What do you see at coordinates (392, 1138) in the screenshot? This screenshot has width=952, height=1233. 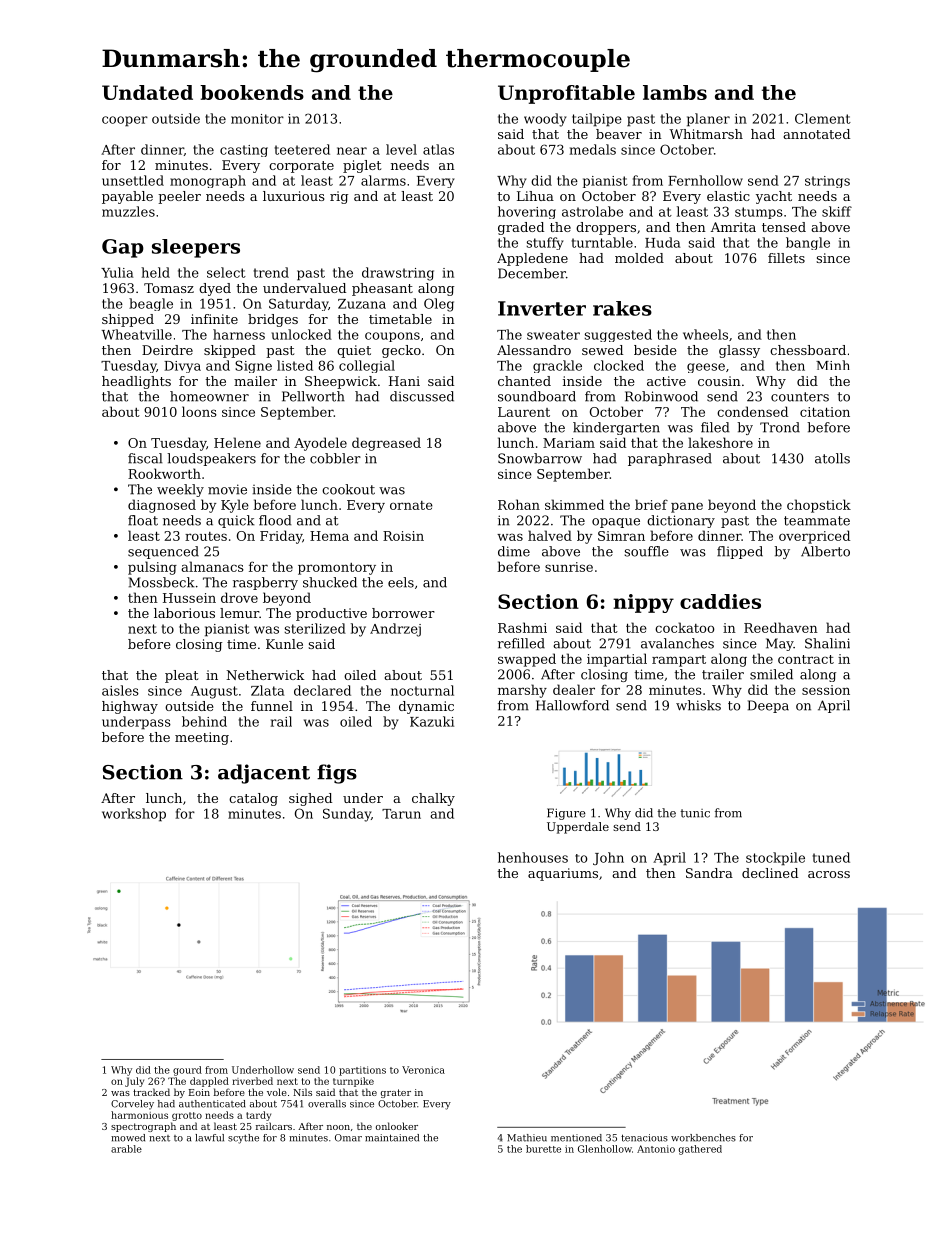 I see `maintained` at bounding box center [392, 1138].
